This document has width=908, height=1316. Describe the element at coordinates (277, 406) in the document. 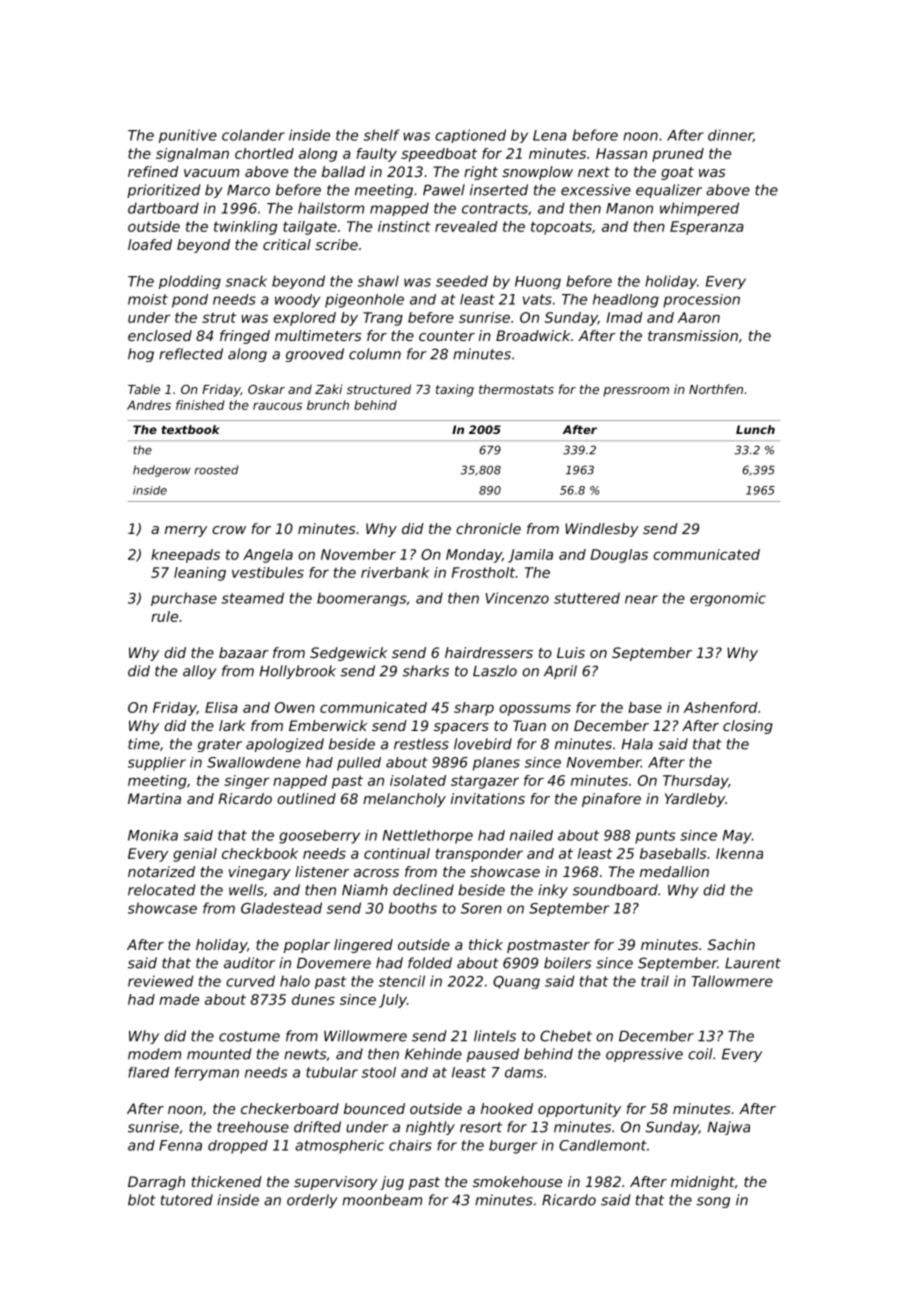

I see `raucous` at that location.
